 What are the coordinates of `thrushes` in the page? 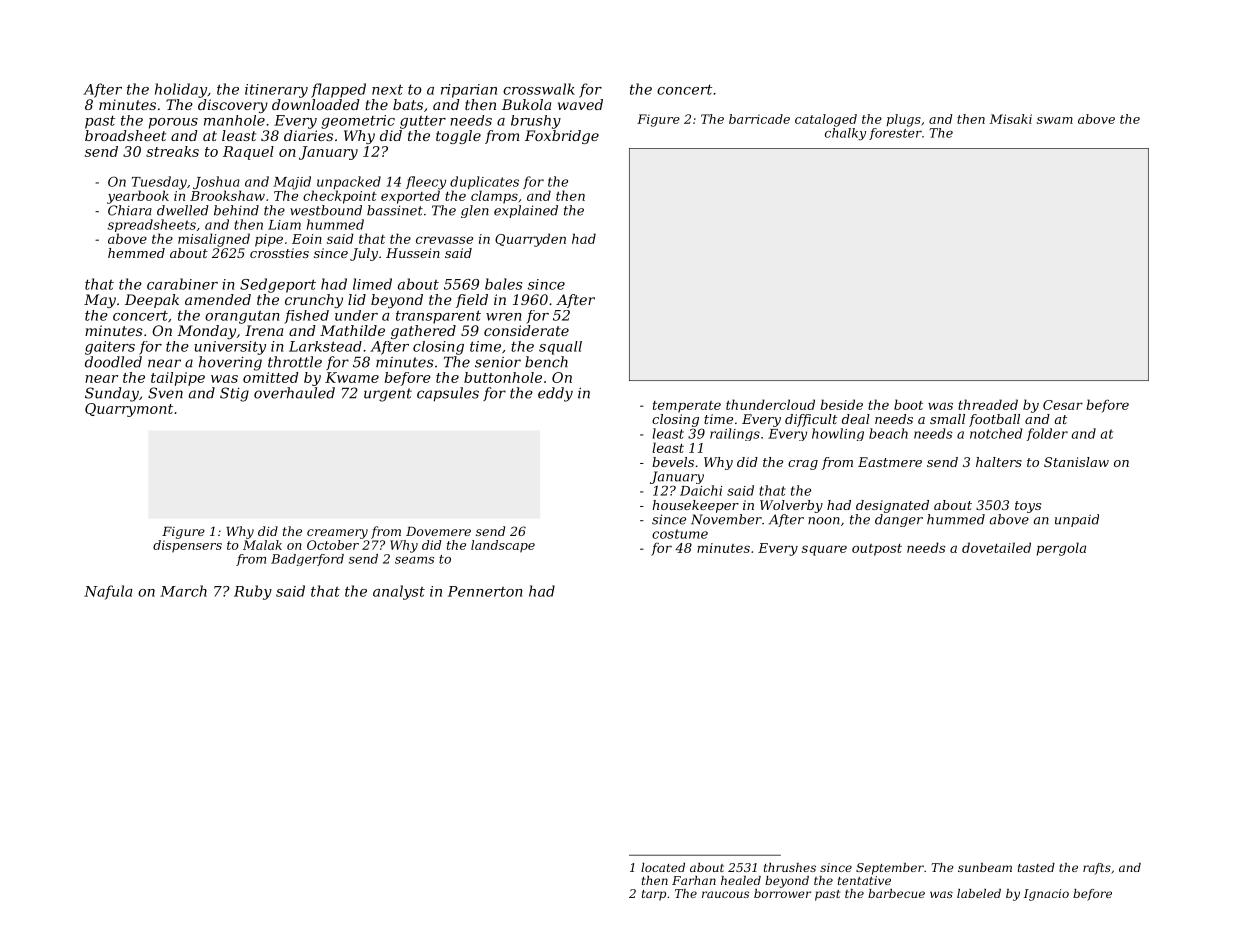 It's located at (790, 867).
